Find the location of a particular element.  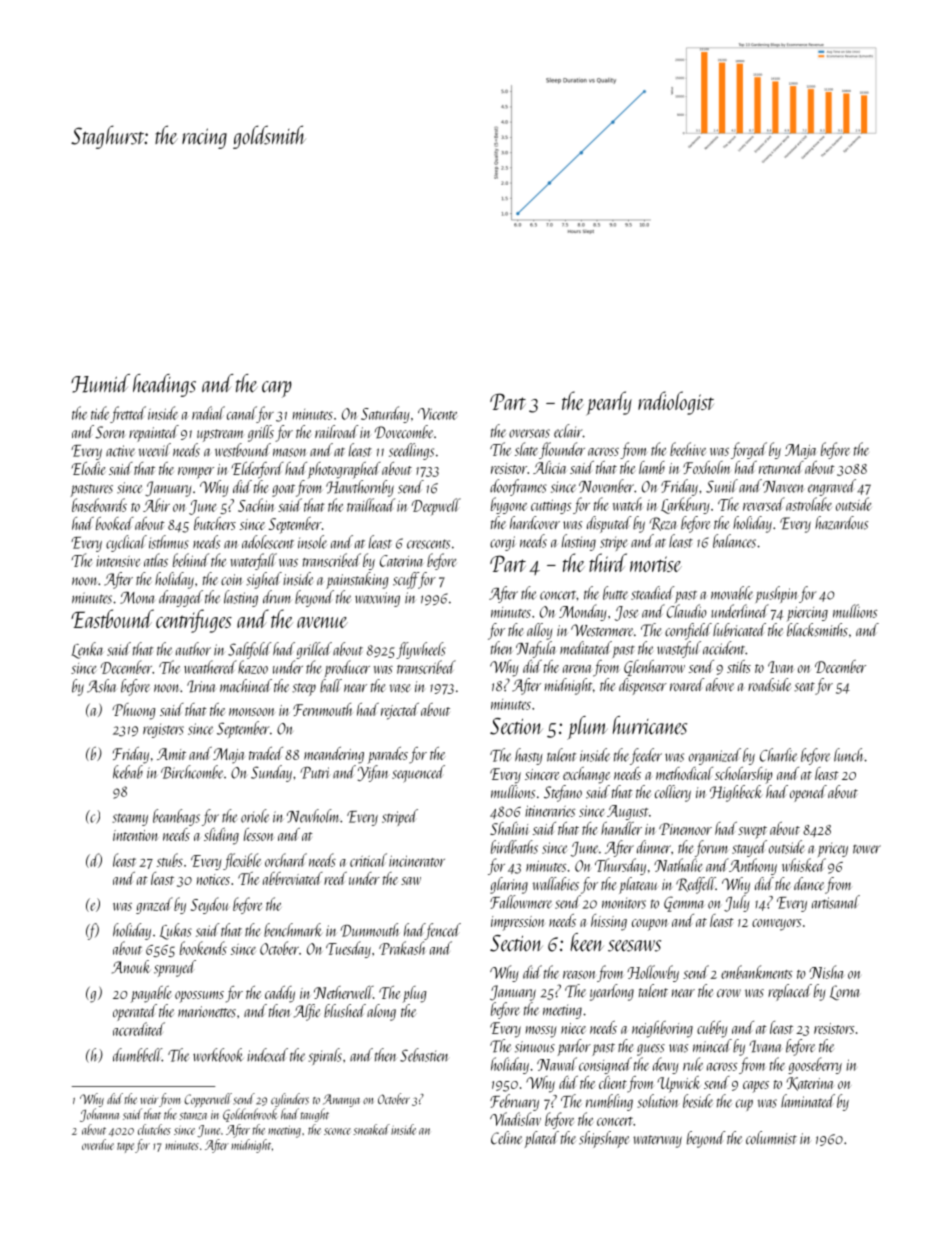

Johanna is located at coordinates (99, 1115).
